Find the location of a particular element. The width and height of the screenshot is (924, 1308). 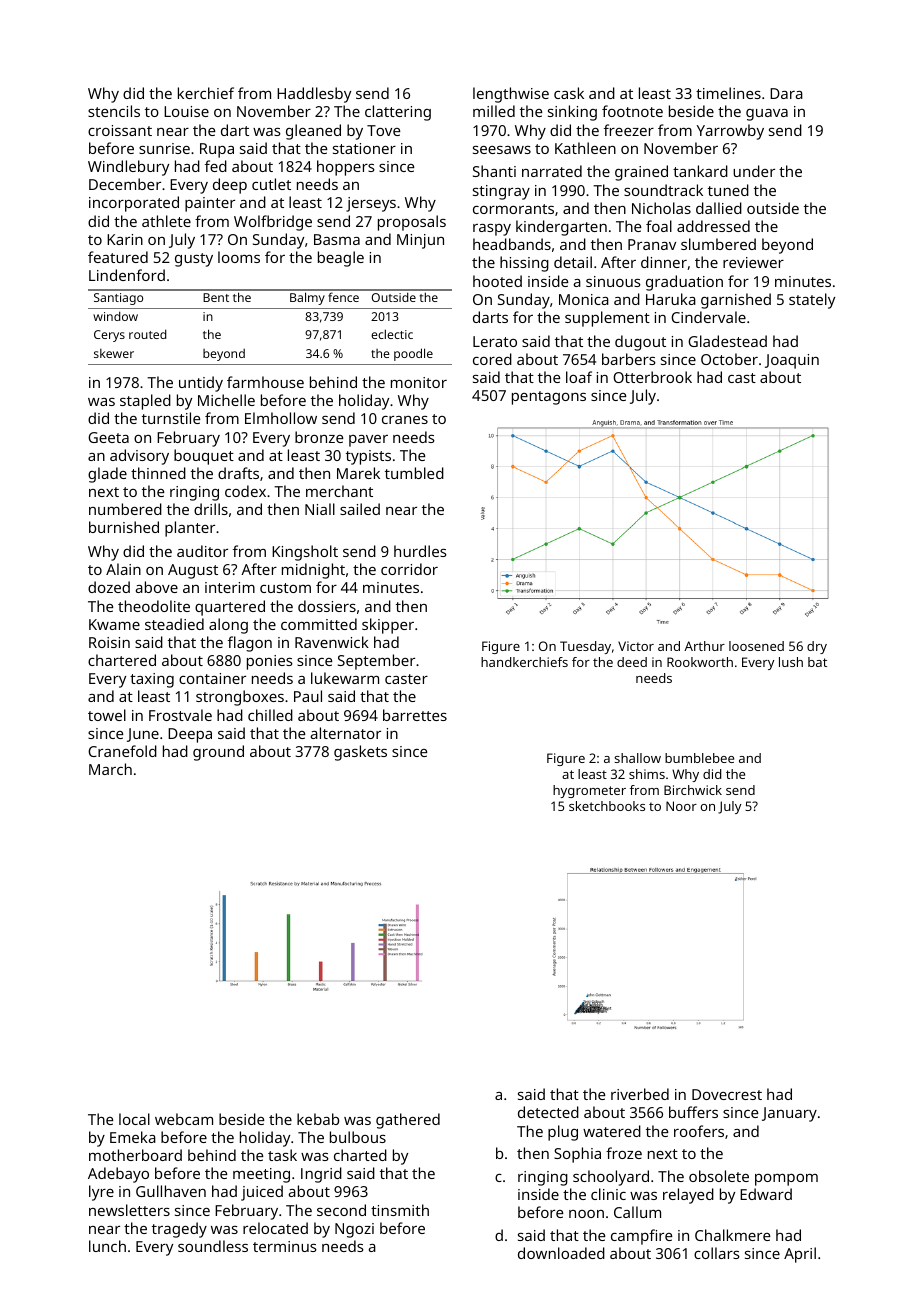

Haddlesby is located at coordinates (314, 95).
